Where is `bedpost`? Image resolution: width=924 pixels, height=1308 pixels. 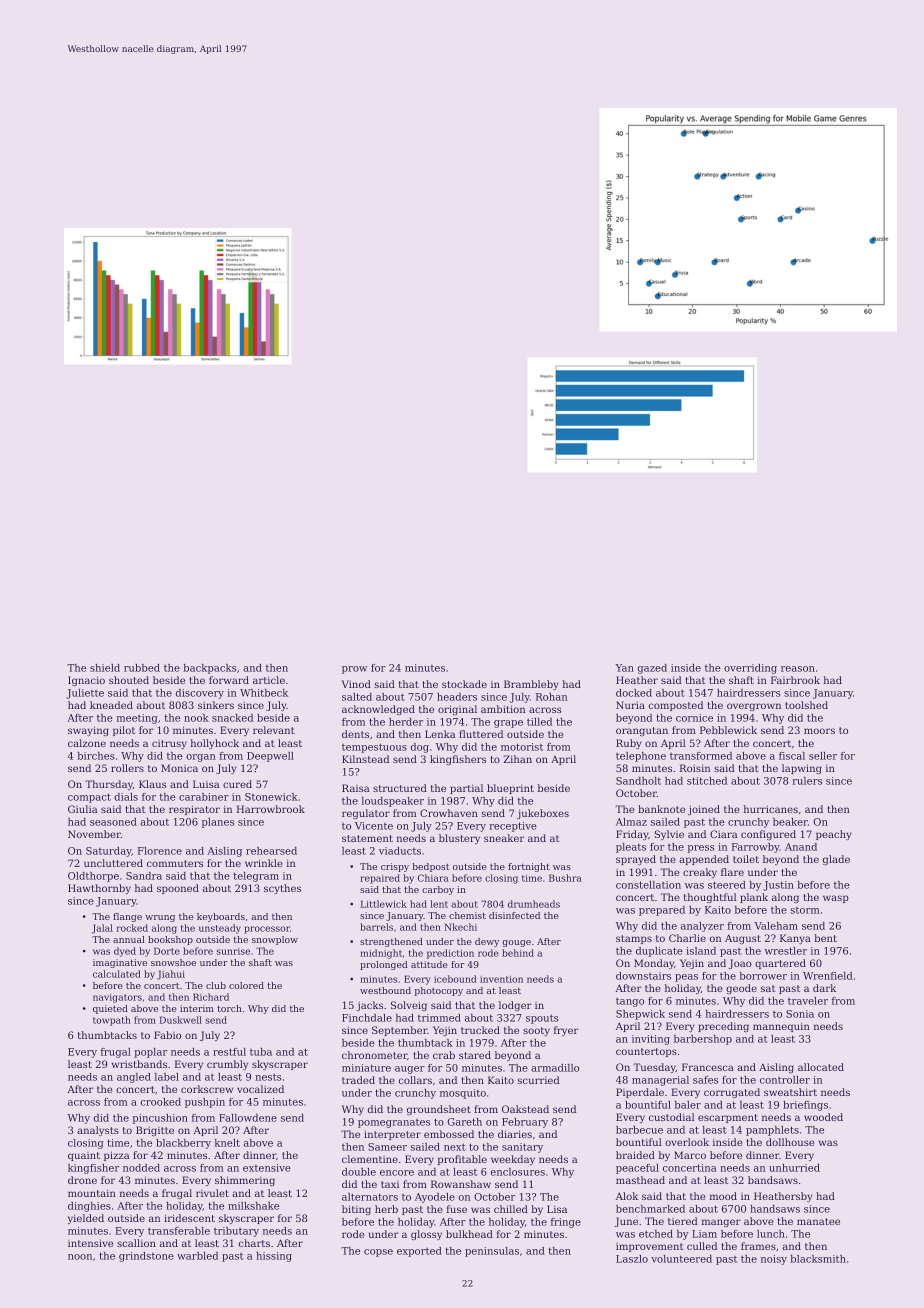
bedpost is located at coordinates (430, 867).
